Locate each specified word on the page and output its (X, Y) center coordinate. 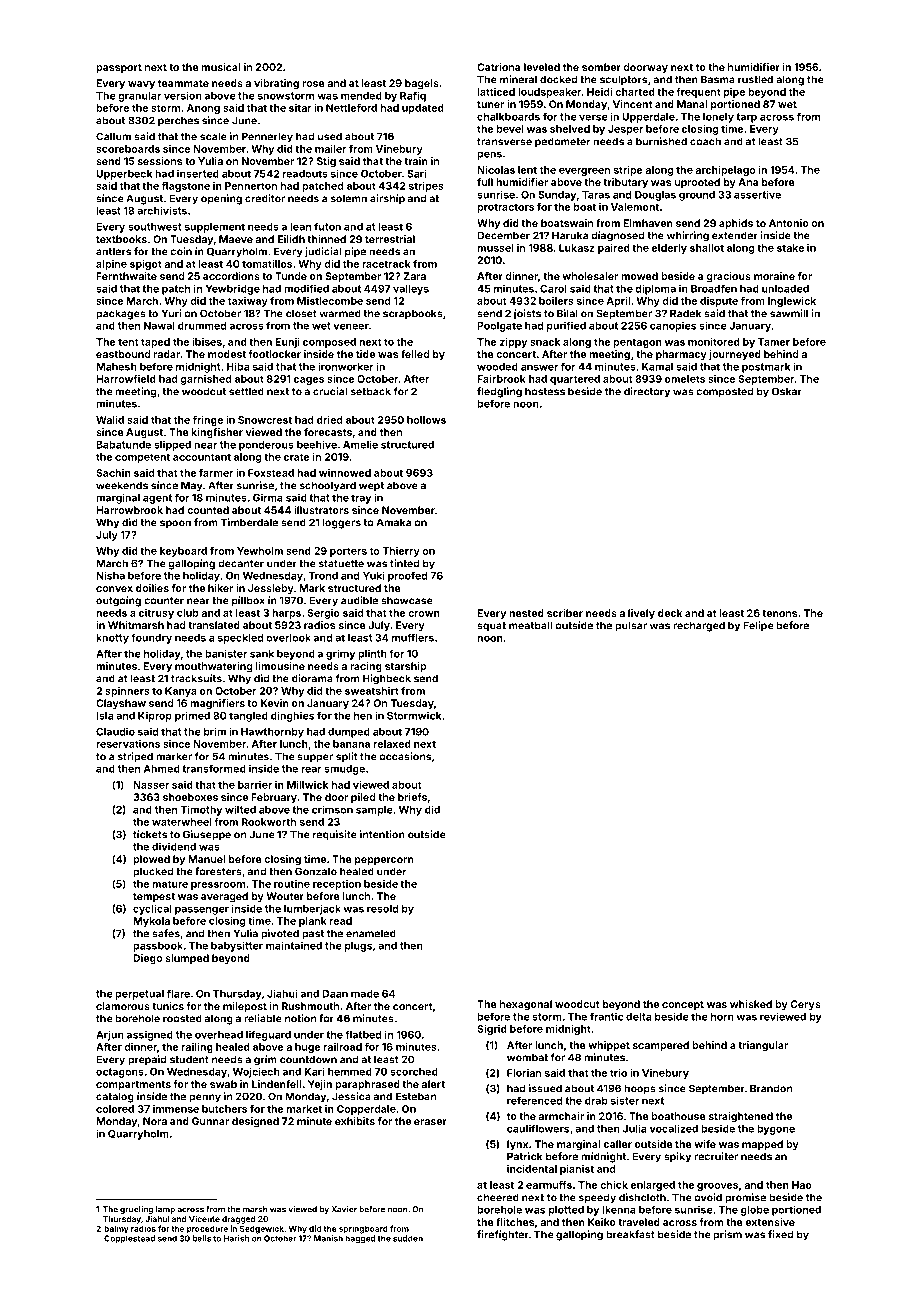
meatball (530, 625)
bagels (422, 84)
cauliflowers (538, 1128)
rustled (755, 79)
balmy (116, 1229)
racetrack (386, 264)
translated (214, 625)
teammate (183, 83)
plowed (151, 860)
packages (121, 314)
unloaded (785, 289)
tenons (779, 613)
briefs (412, 797)
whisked (751, 1004)
